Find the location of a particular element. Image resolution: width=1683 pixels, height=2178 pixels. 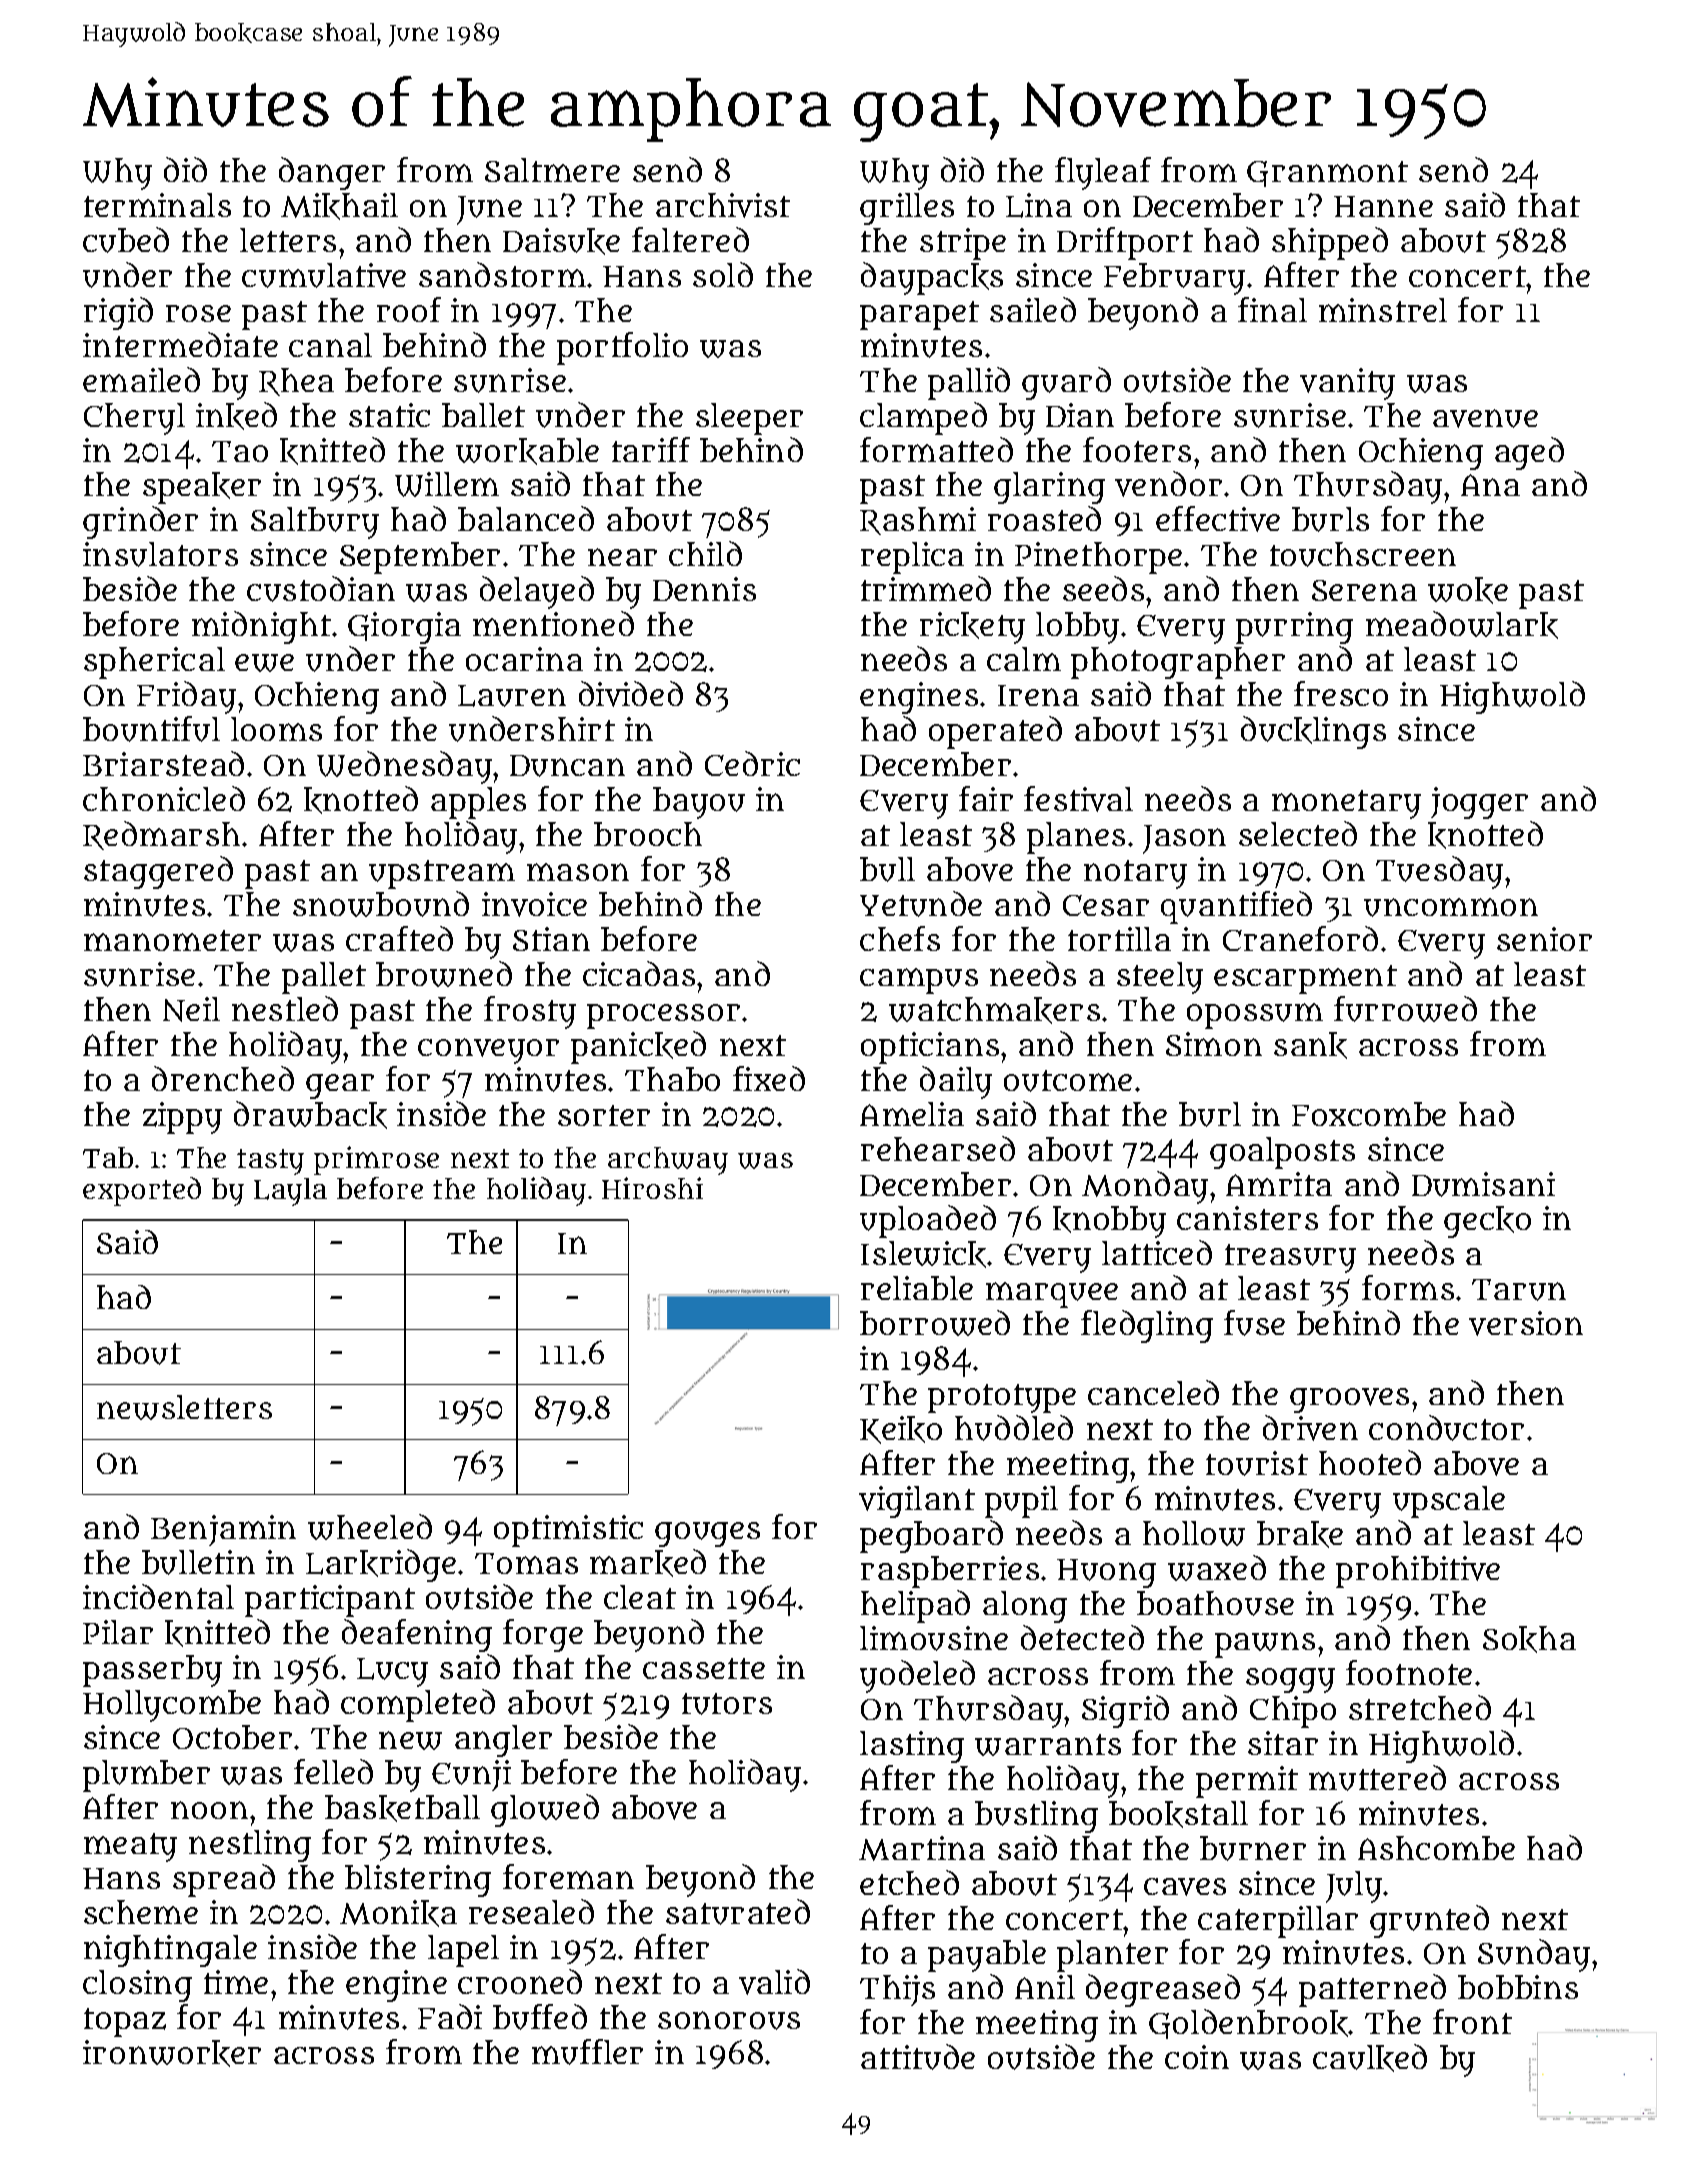

Cedric is located at coordinates (752, 763).
